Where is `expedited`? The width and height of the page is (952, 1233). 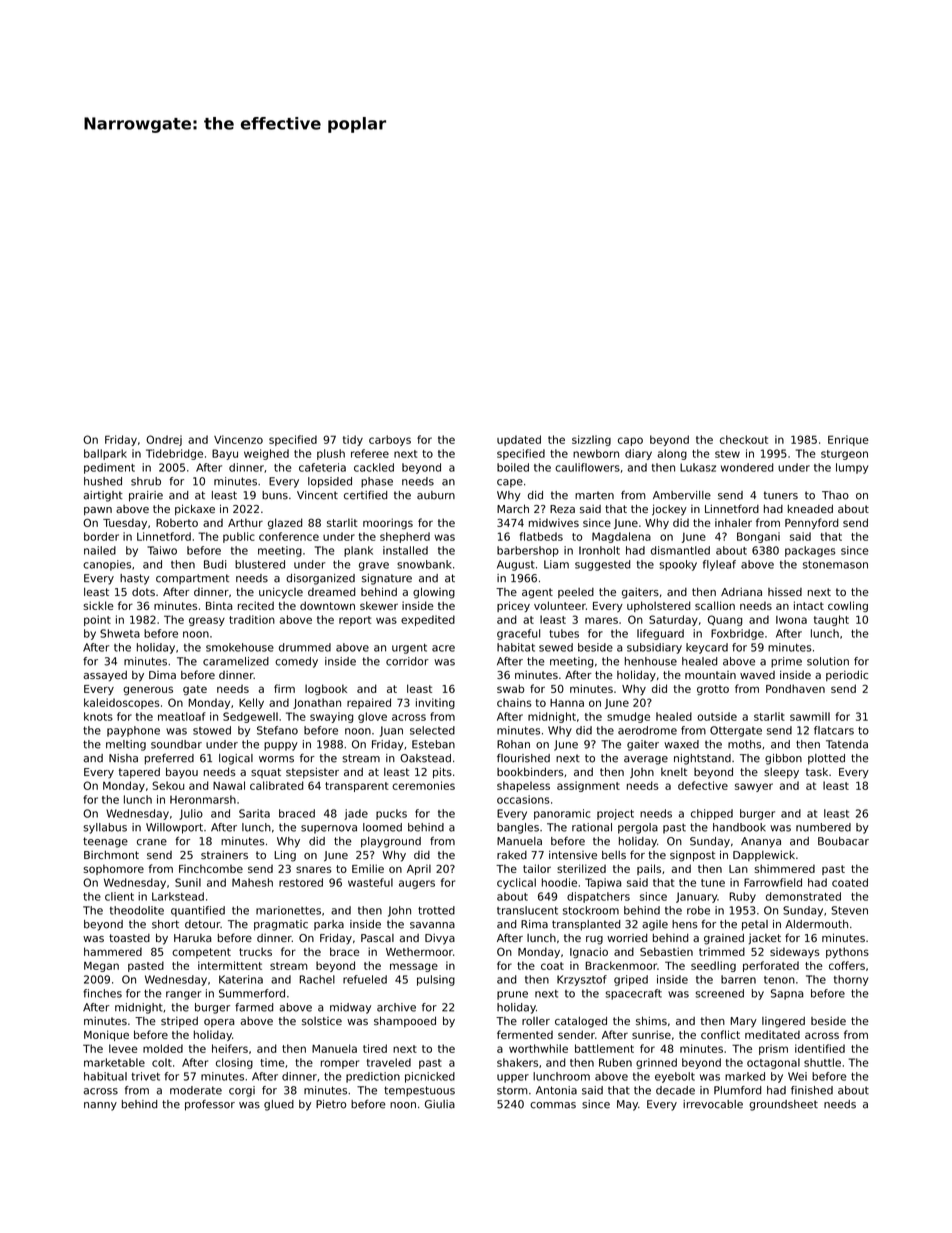 expedited is located at coordinates (428, 620).
